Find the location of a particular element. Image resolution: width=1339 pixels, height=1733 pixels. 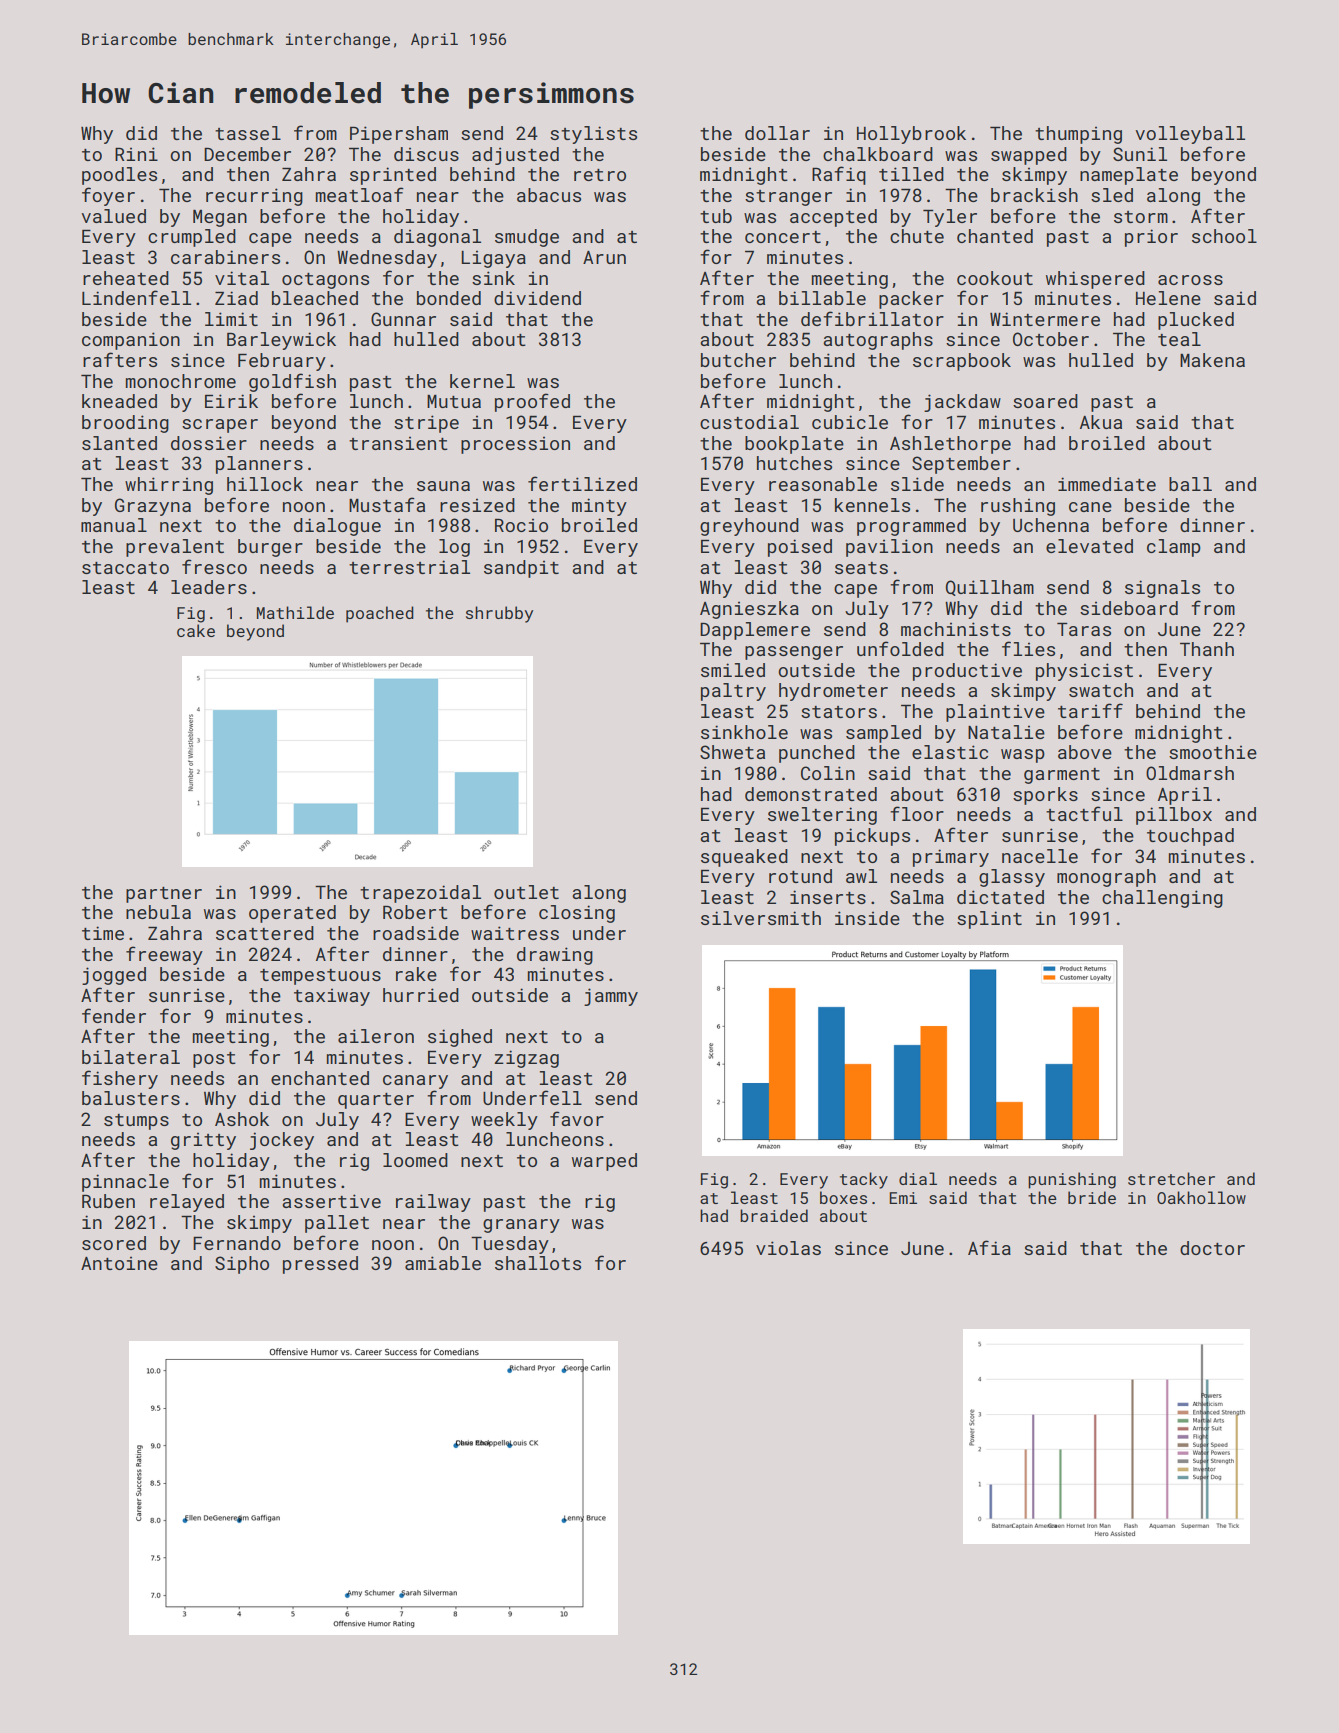

Antoine is located at coordinates (119, 1263).
